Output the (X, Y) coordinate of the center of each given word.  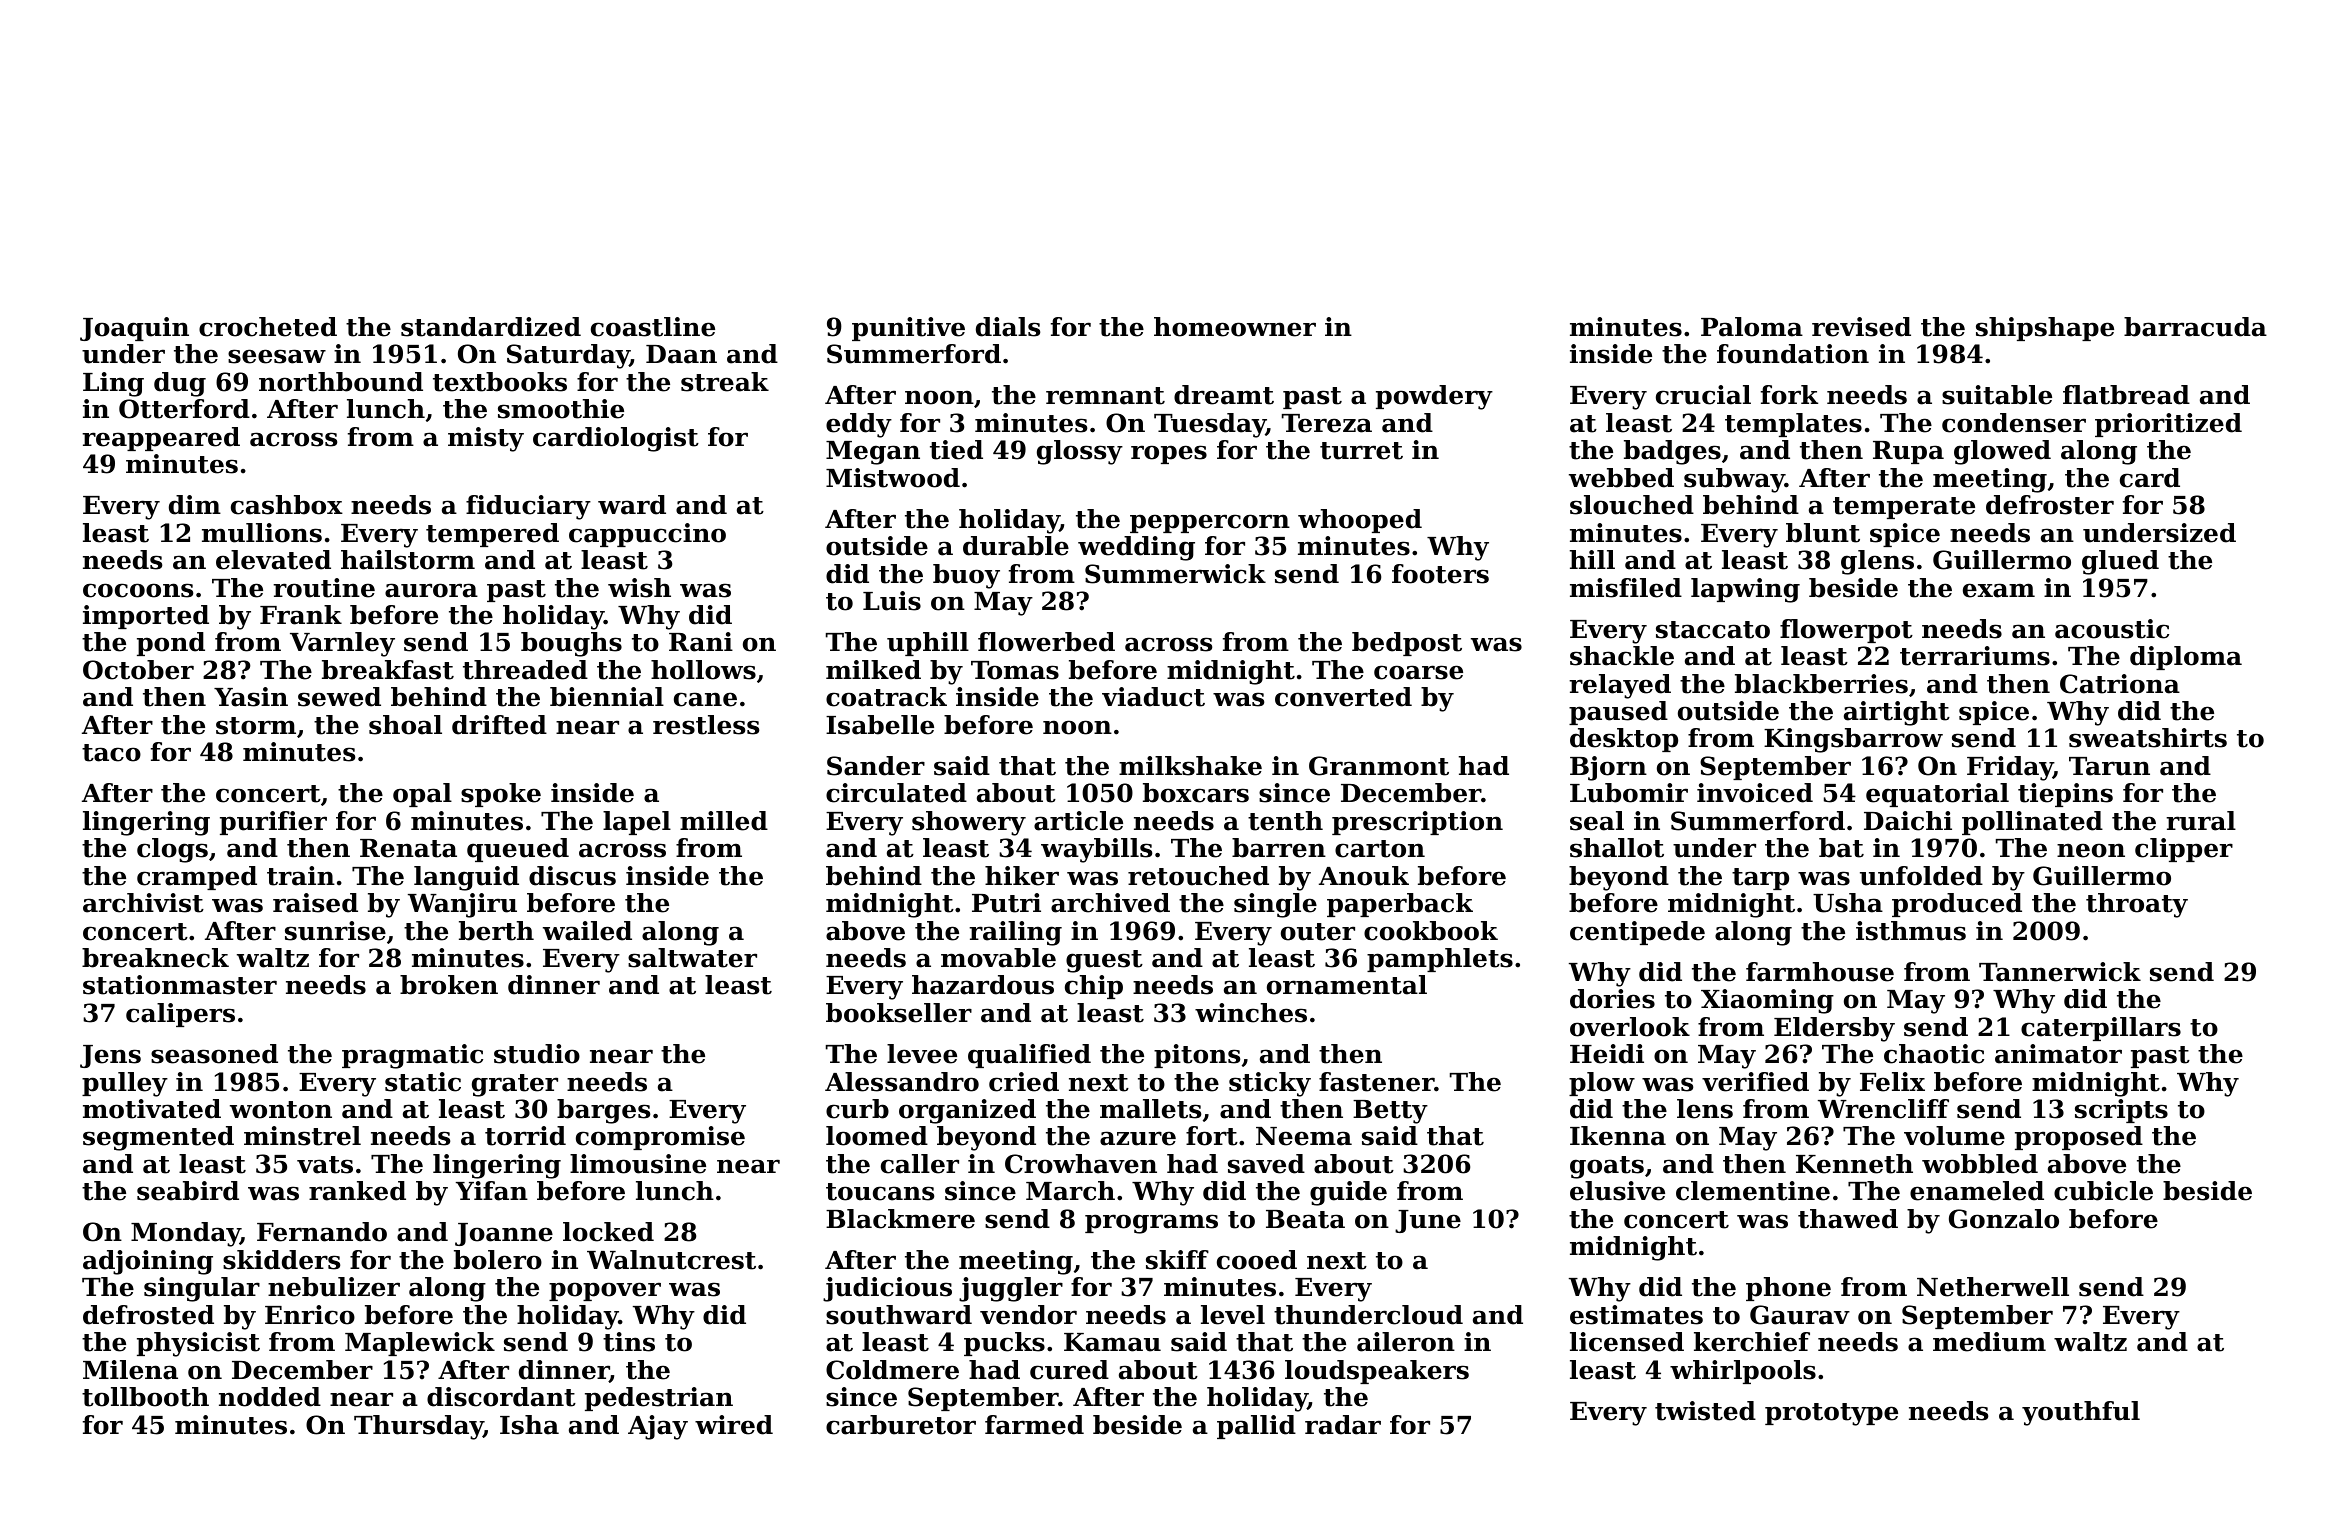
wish (639, 588)
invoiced (1755, 793)
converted (1343, 697)
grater (515, 1085)
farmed (1034, 1425)
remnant (1105, 396)
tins (629, 1342)
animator (2058, 1054)
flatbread (2126, 395)
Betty (1390, 1112)
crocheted (268, 327)
